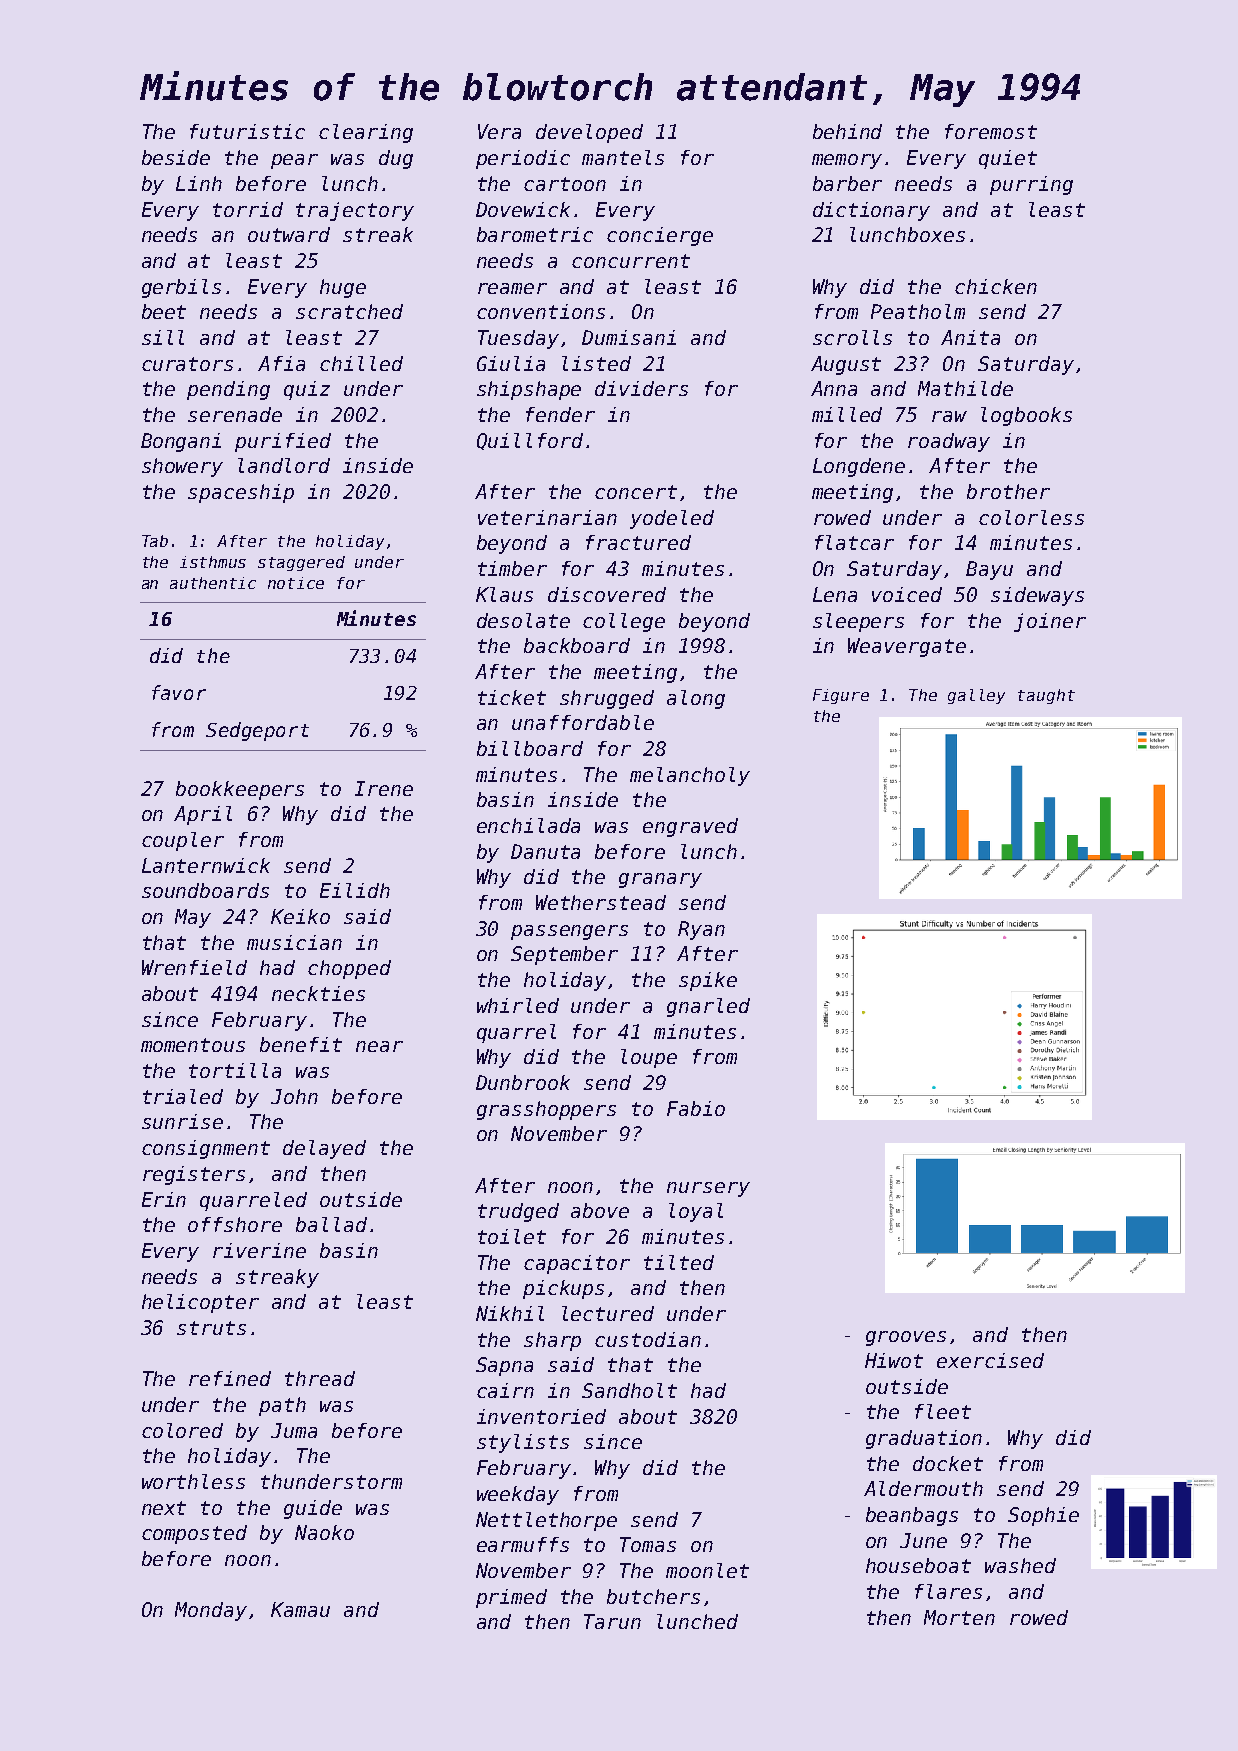  I want to click on thread, so click(320, 1378).
